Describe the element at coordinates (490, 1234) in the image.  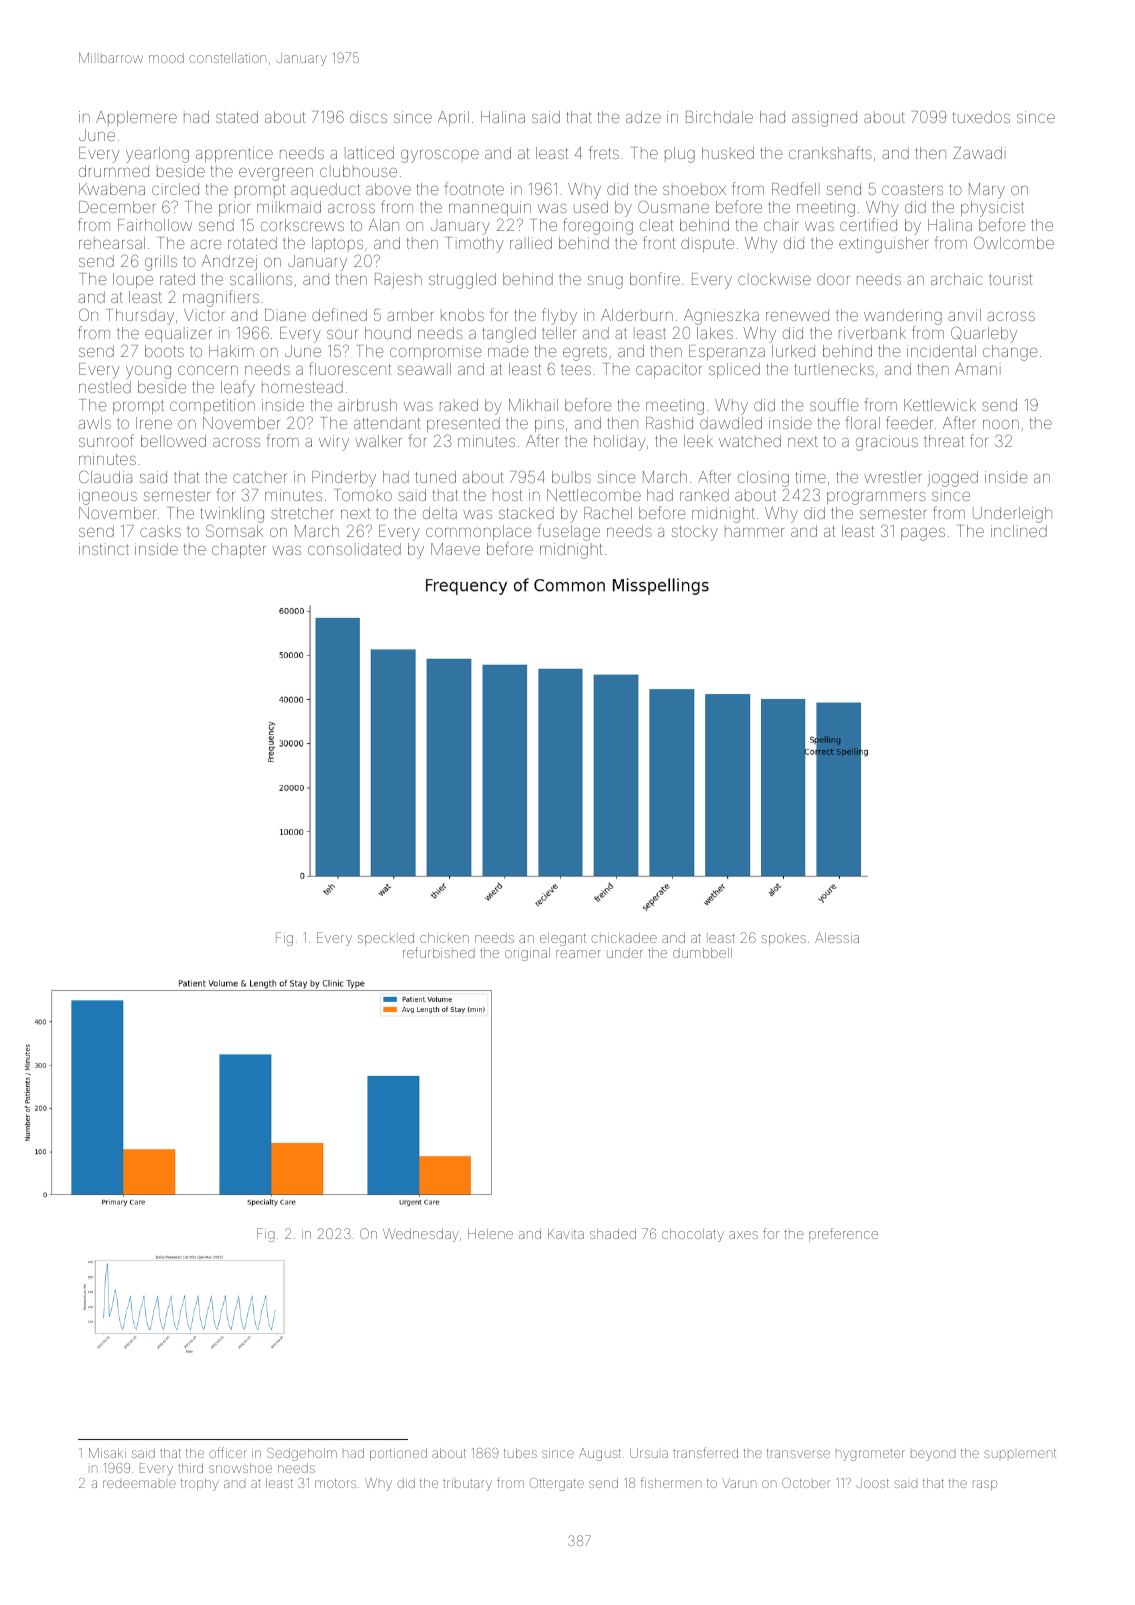
I see `Helene` at that location.
